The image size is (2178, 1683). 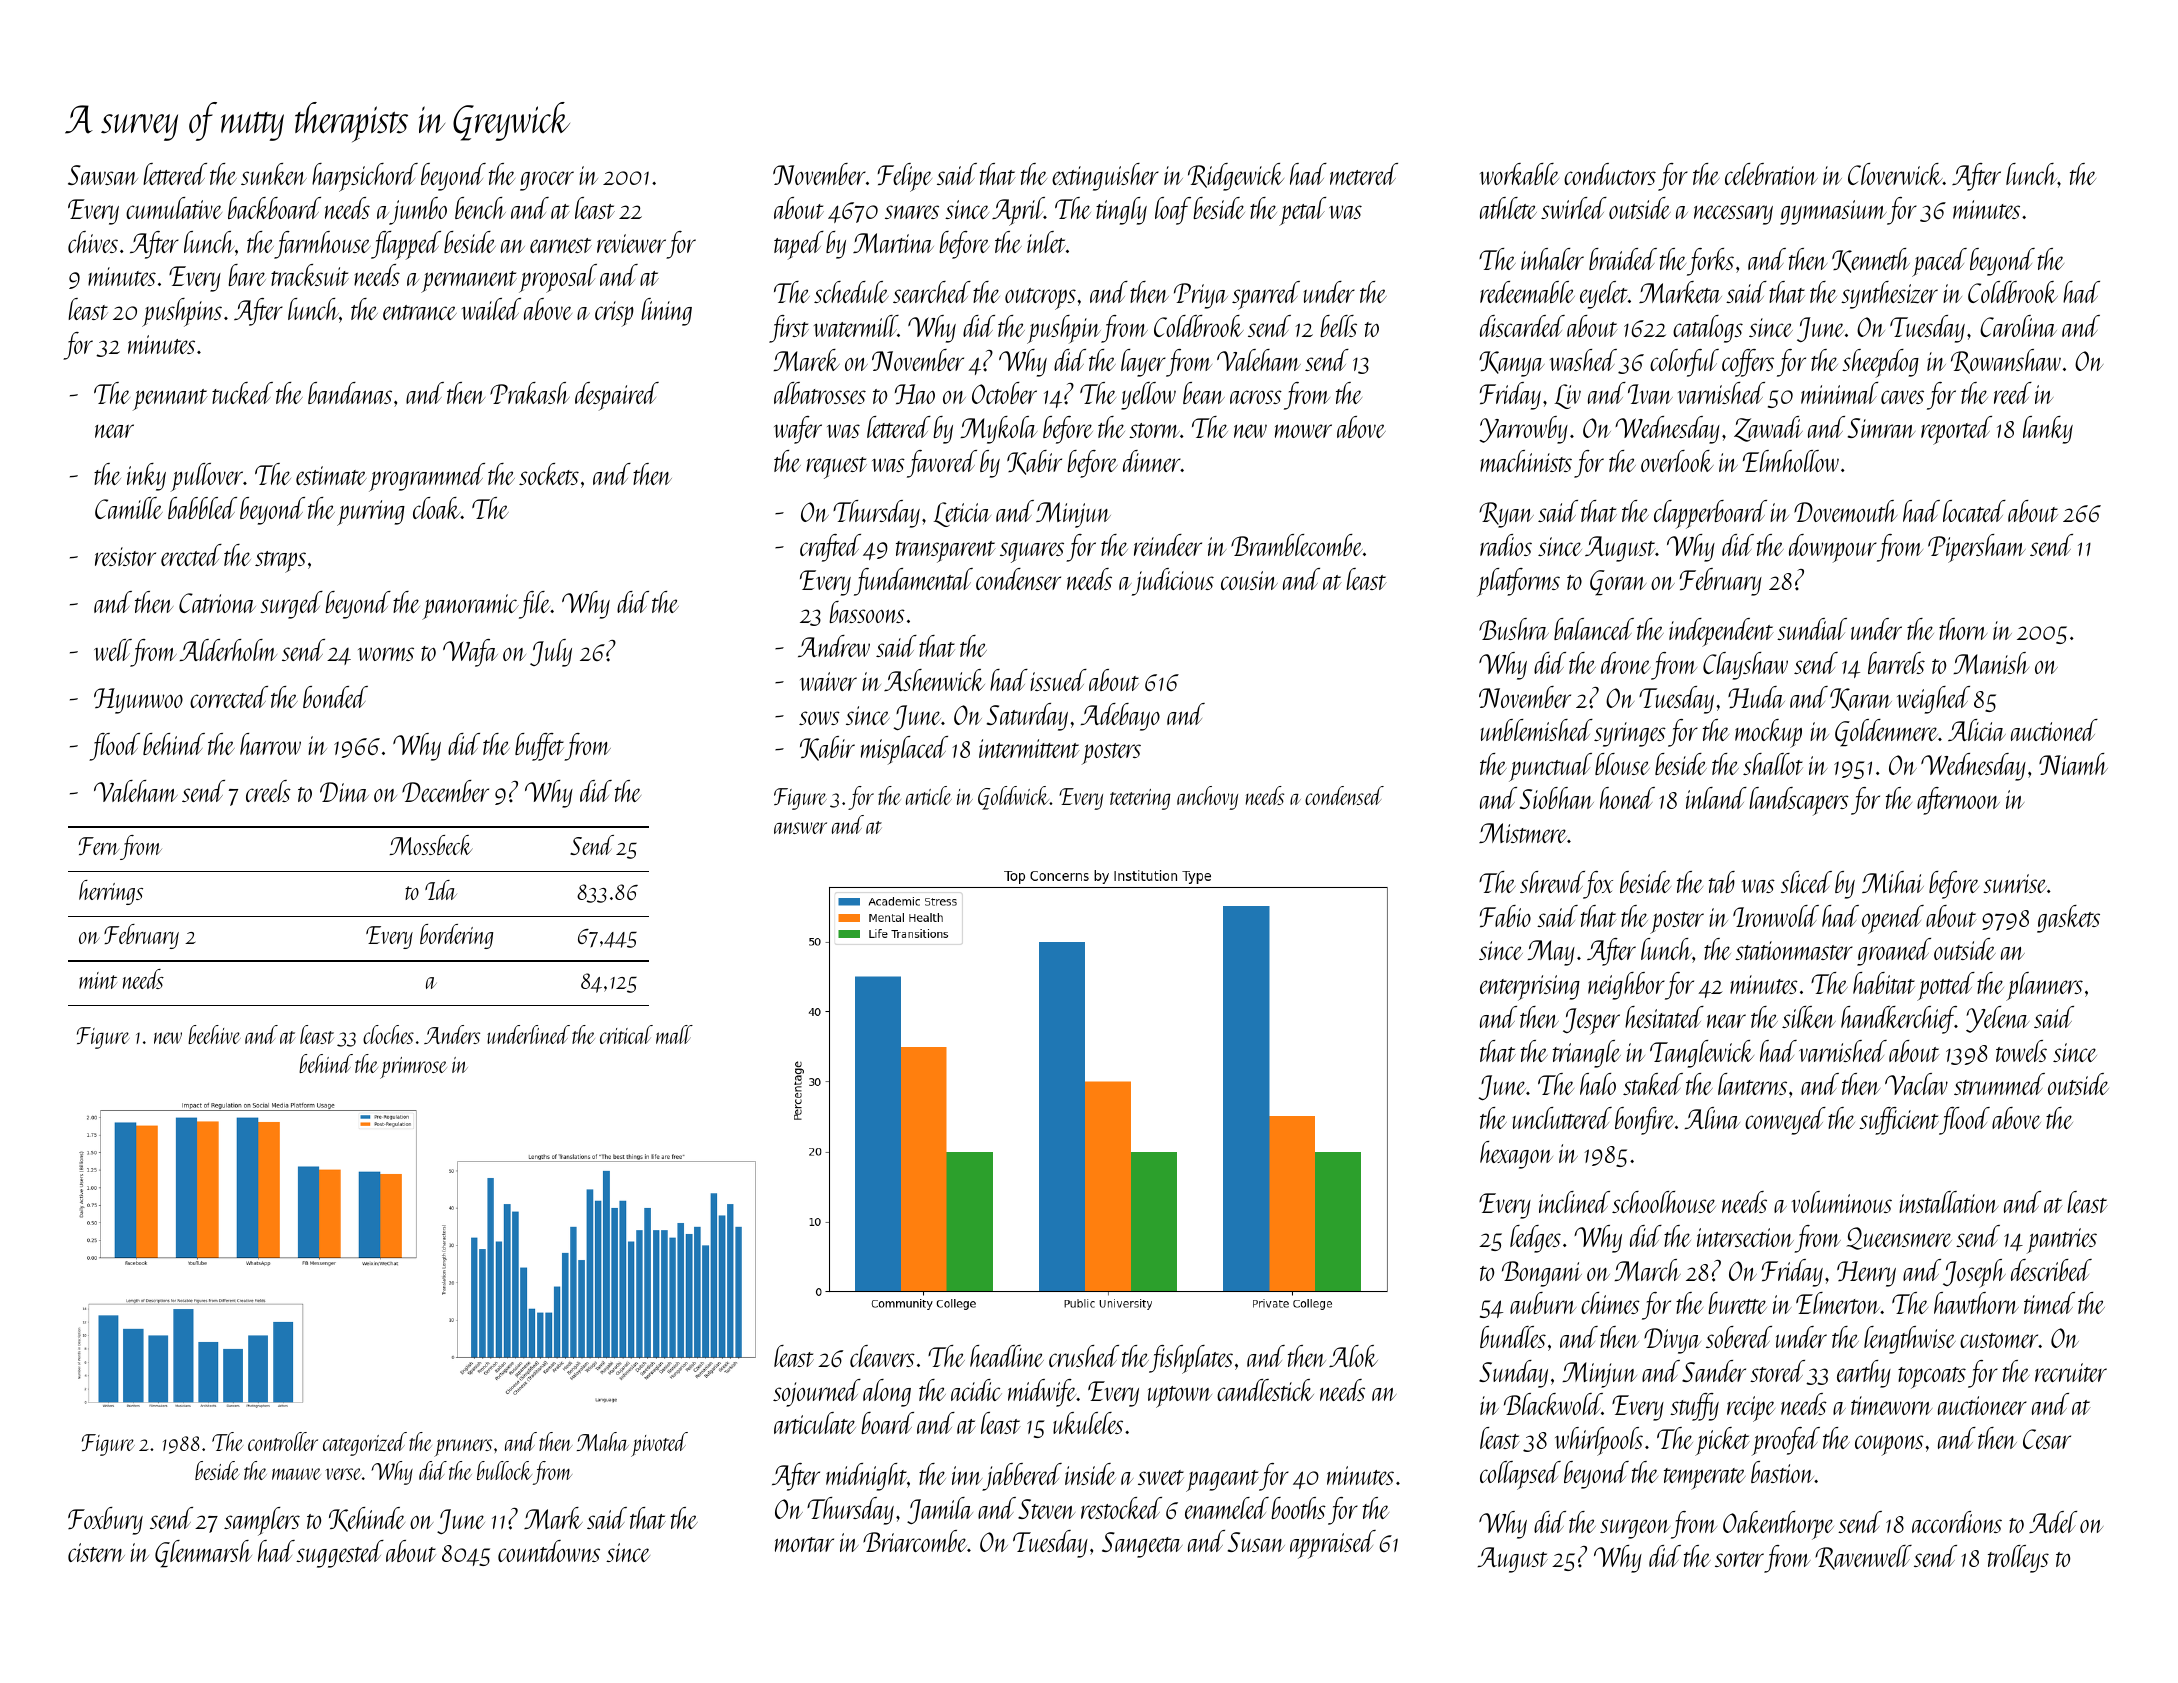 I want to click on harrow, so click(x=270, y=744).
